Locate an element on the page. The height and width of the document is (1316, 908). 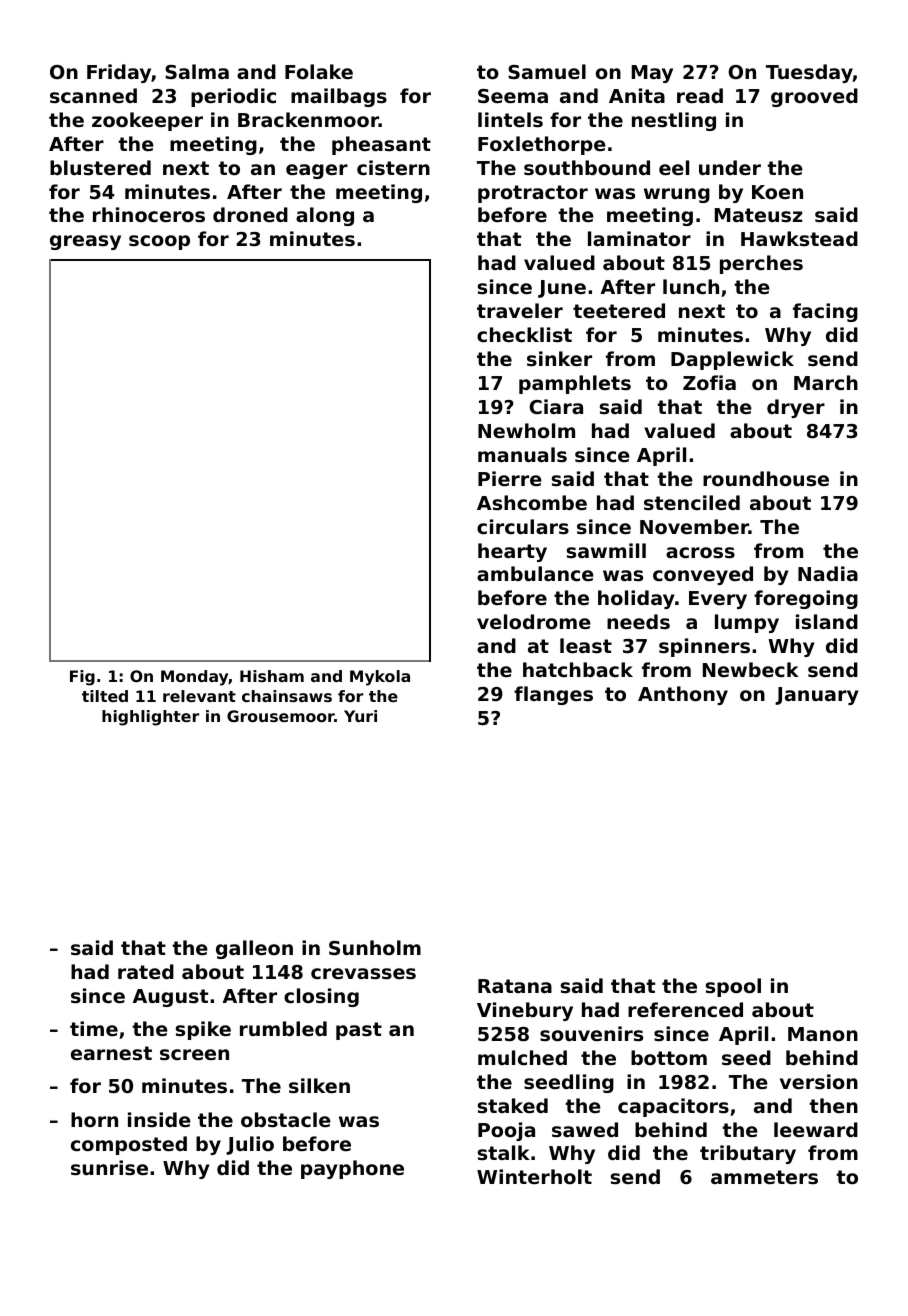
Fig is located at coordinates (82, 678).
